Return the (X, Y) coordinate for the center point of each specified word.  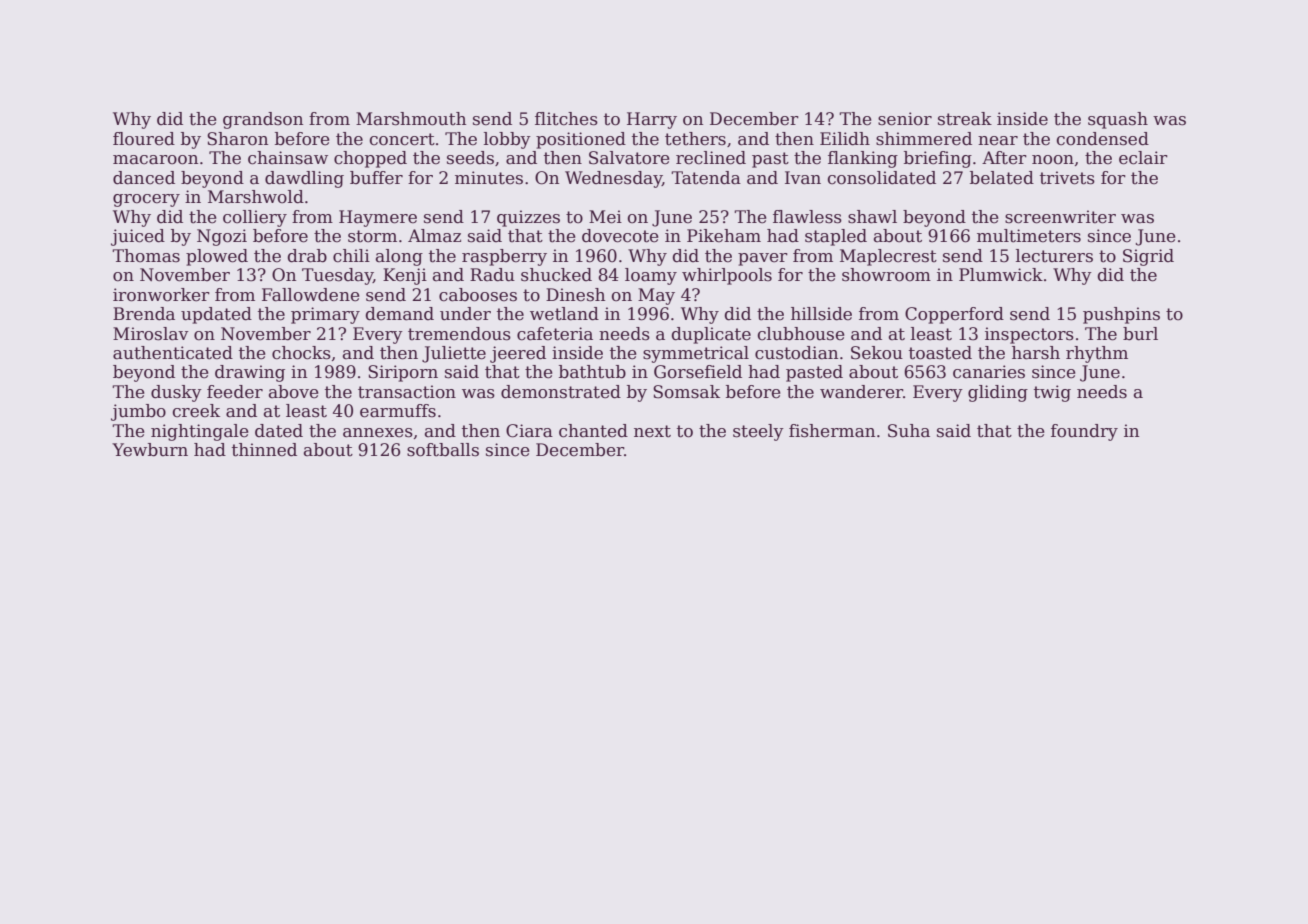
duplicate (711, 335)
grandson (263, 120)
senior (905, 119)
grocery (146, 200)
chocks (301, 353)
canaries (989, 372)
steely (758, 432)
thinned (264, 450)
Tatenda (706, 178)
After (1004, 158)
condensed (1103, 139)
